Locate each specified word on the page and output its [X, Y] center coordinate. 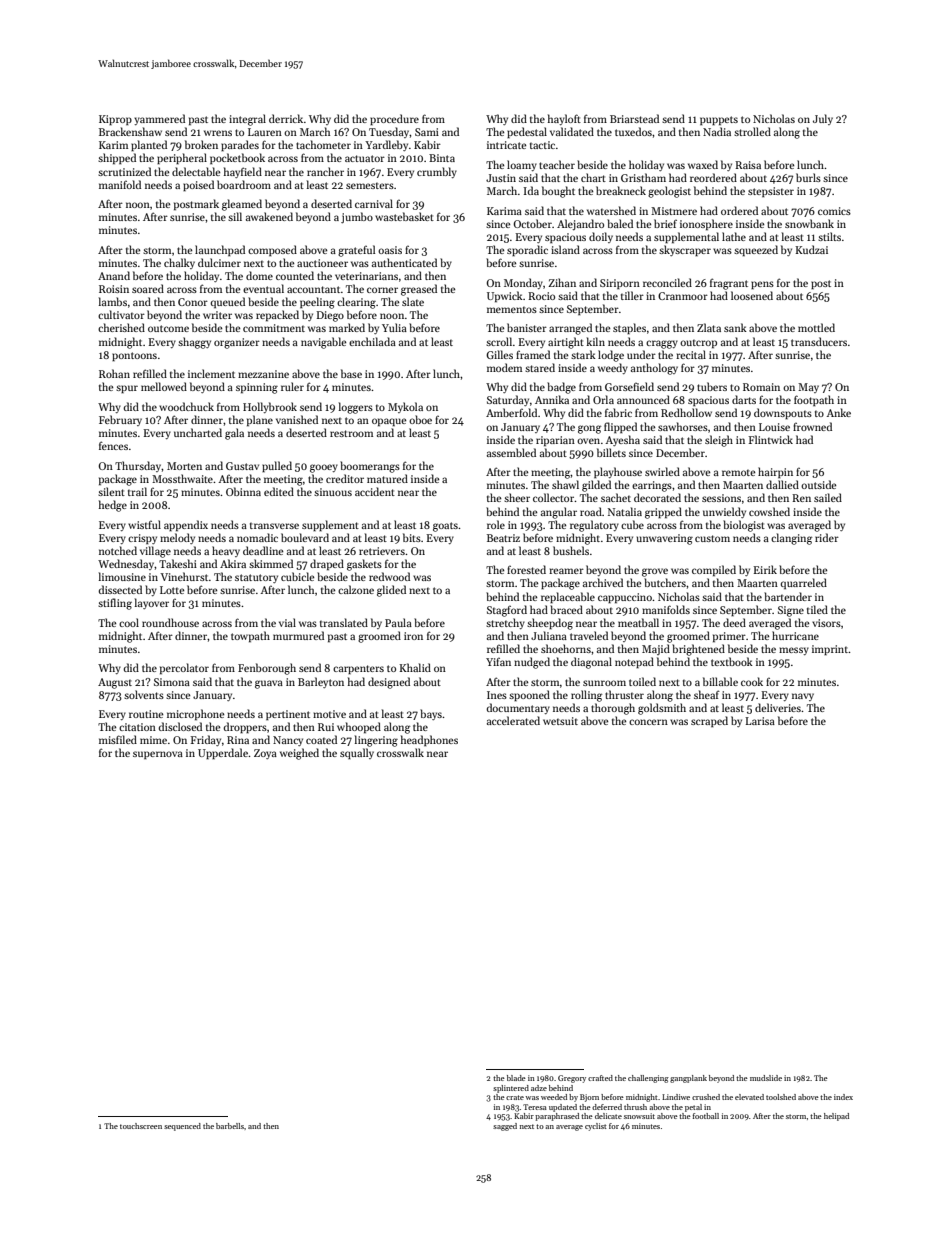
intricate [507, 145]
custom [712, 538]
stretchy [505, 623]
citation [137, 727]
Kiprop [115, 120]
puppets [719, 121]
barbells [230, 1126]
